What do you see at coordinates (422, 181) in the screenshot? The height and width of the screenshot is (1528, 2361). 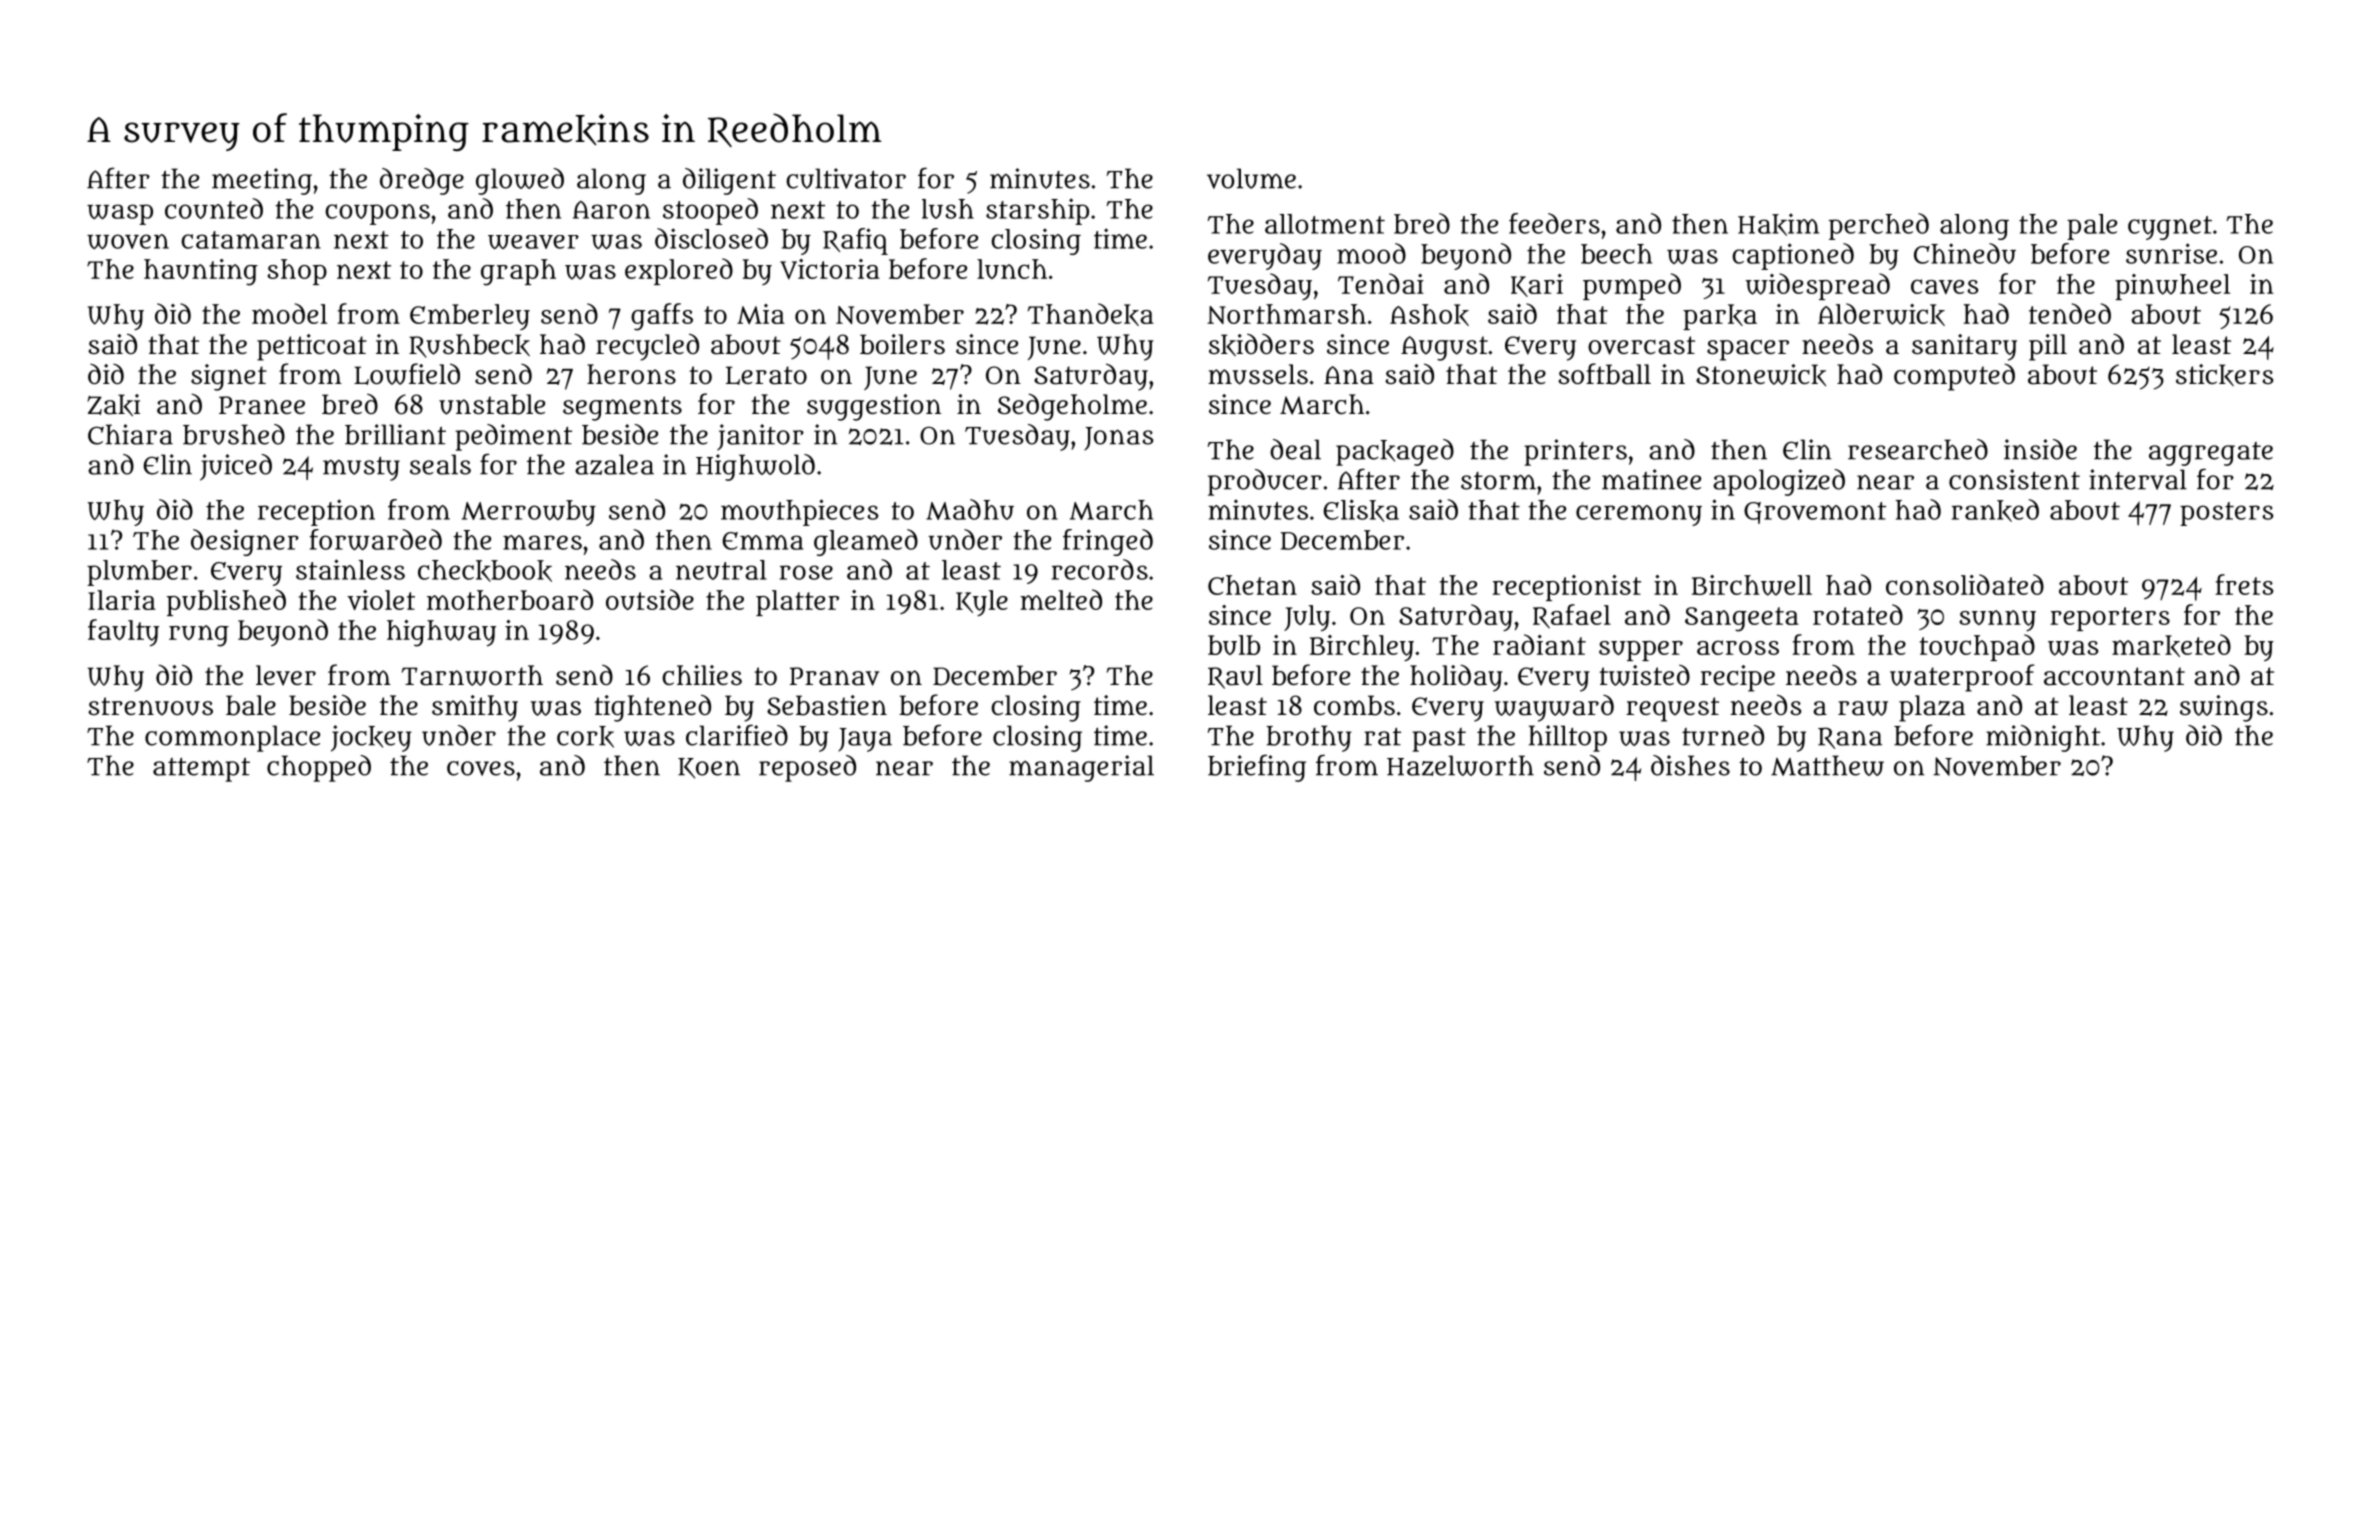 I see `dredge` at bounding box center [422, 181].
